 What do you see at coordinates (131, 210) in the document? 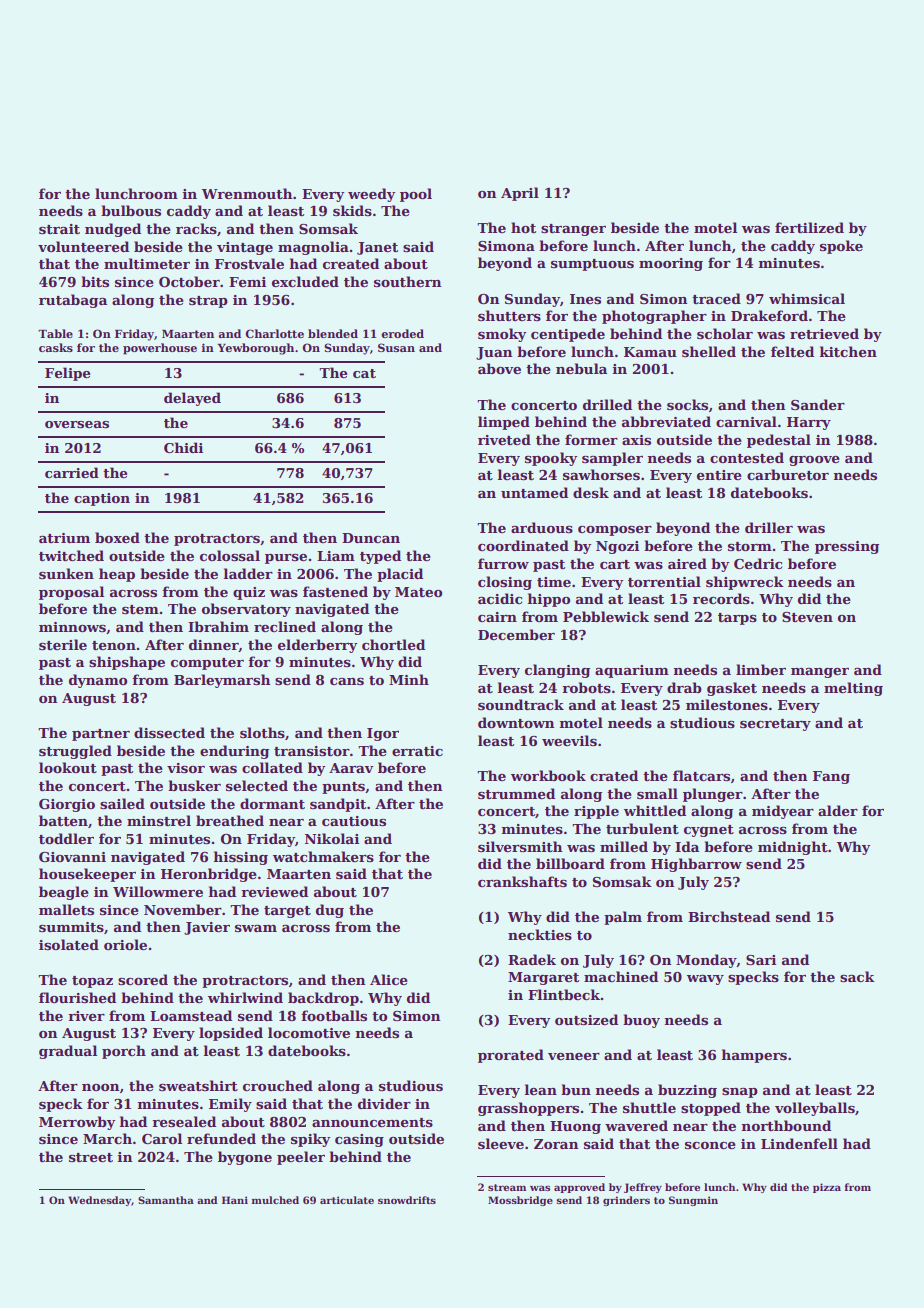
I see `bulbous` at bounding box center [131, 210].
